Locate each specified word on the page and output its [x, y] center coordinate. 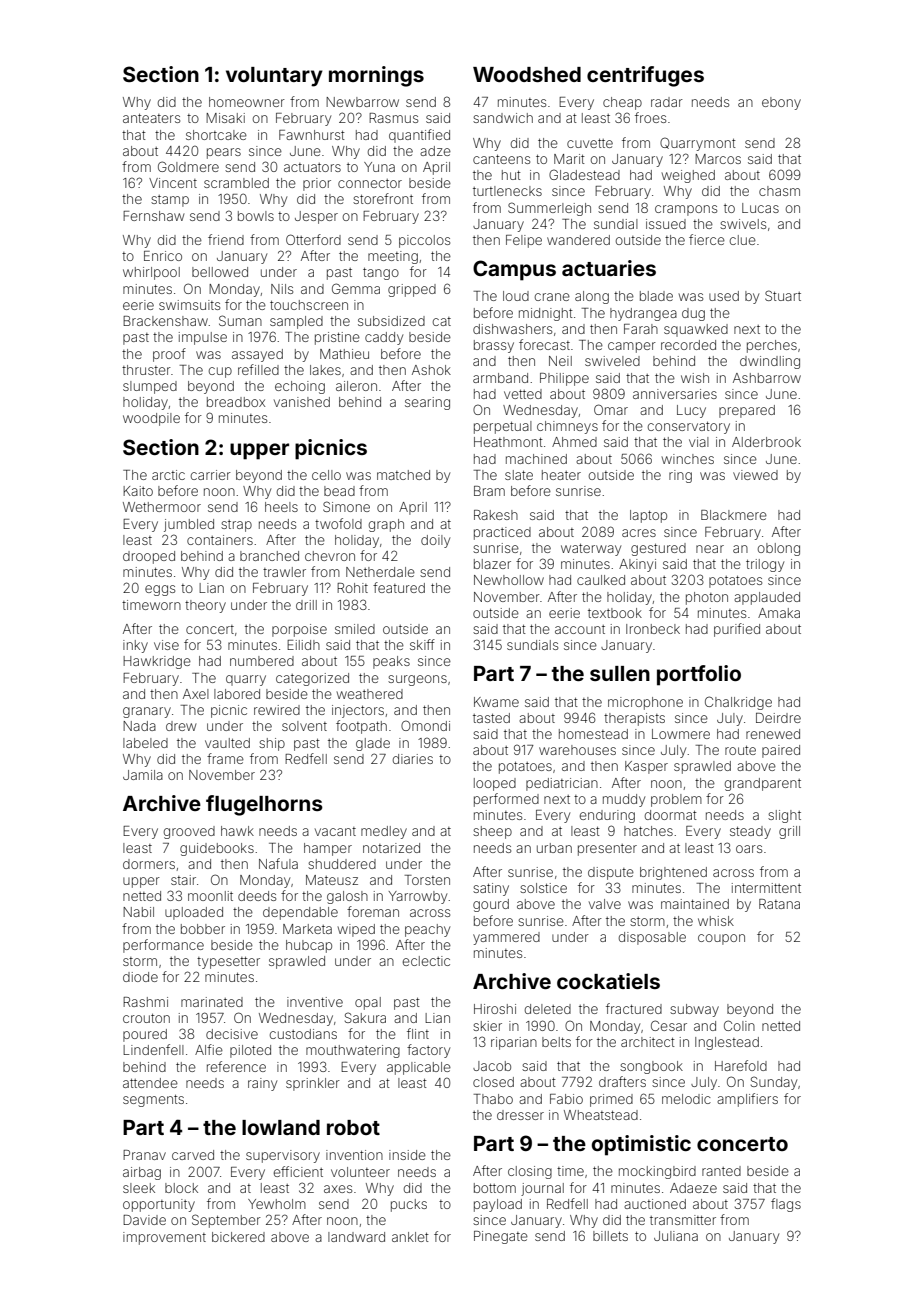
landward [356, 1237]
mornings [376, 76]
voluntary [274, 77]
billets [610, 1236]
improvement [164, 1238]
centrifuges [645, 76]
